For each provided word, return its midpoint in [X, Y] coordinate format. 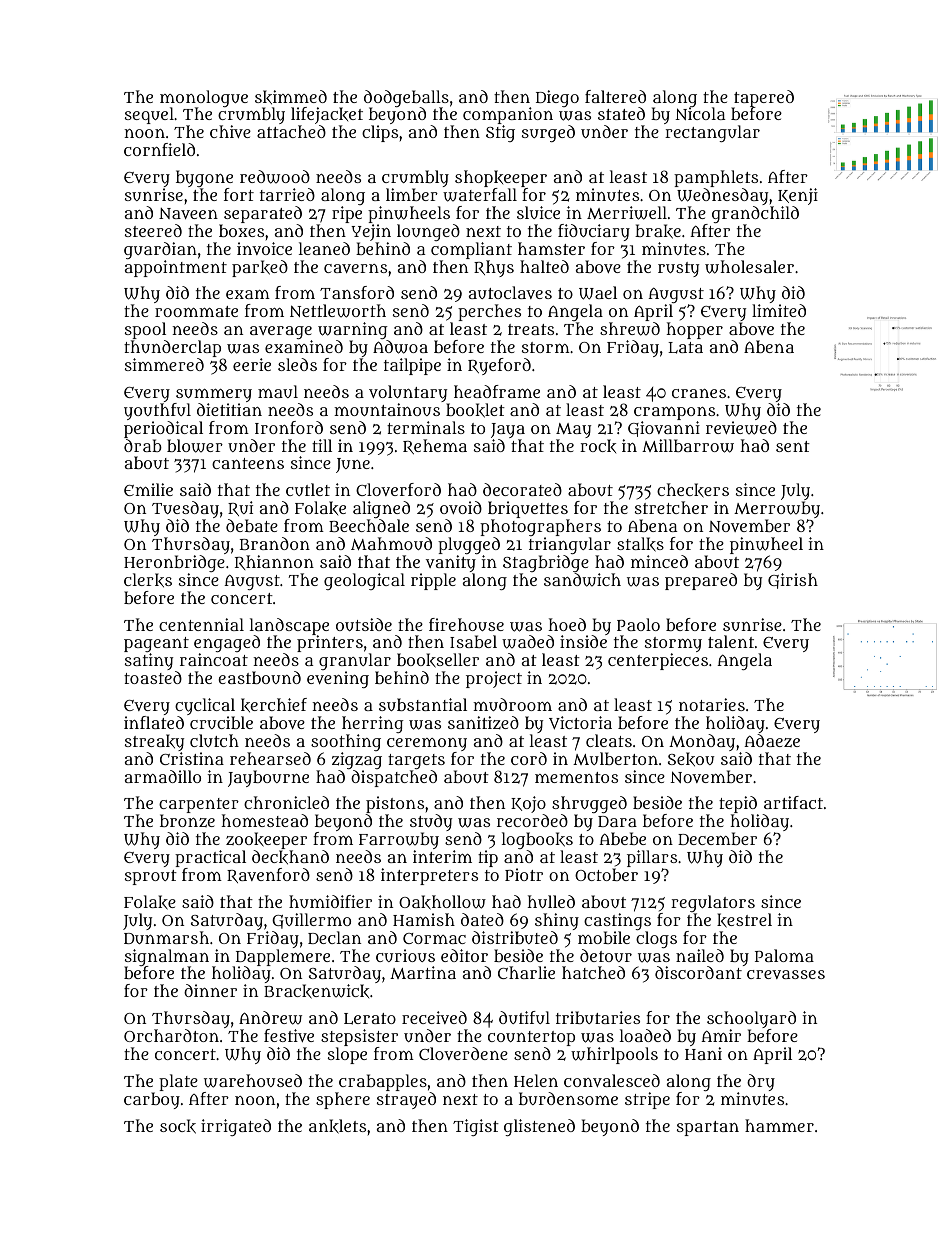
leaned [324, 248]
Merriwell [627, 213]
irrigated [236, 1127]
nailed [700, 955]
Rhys [494, 268]
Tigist [476, 1127]
